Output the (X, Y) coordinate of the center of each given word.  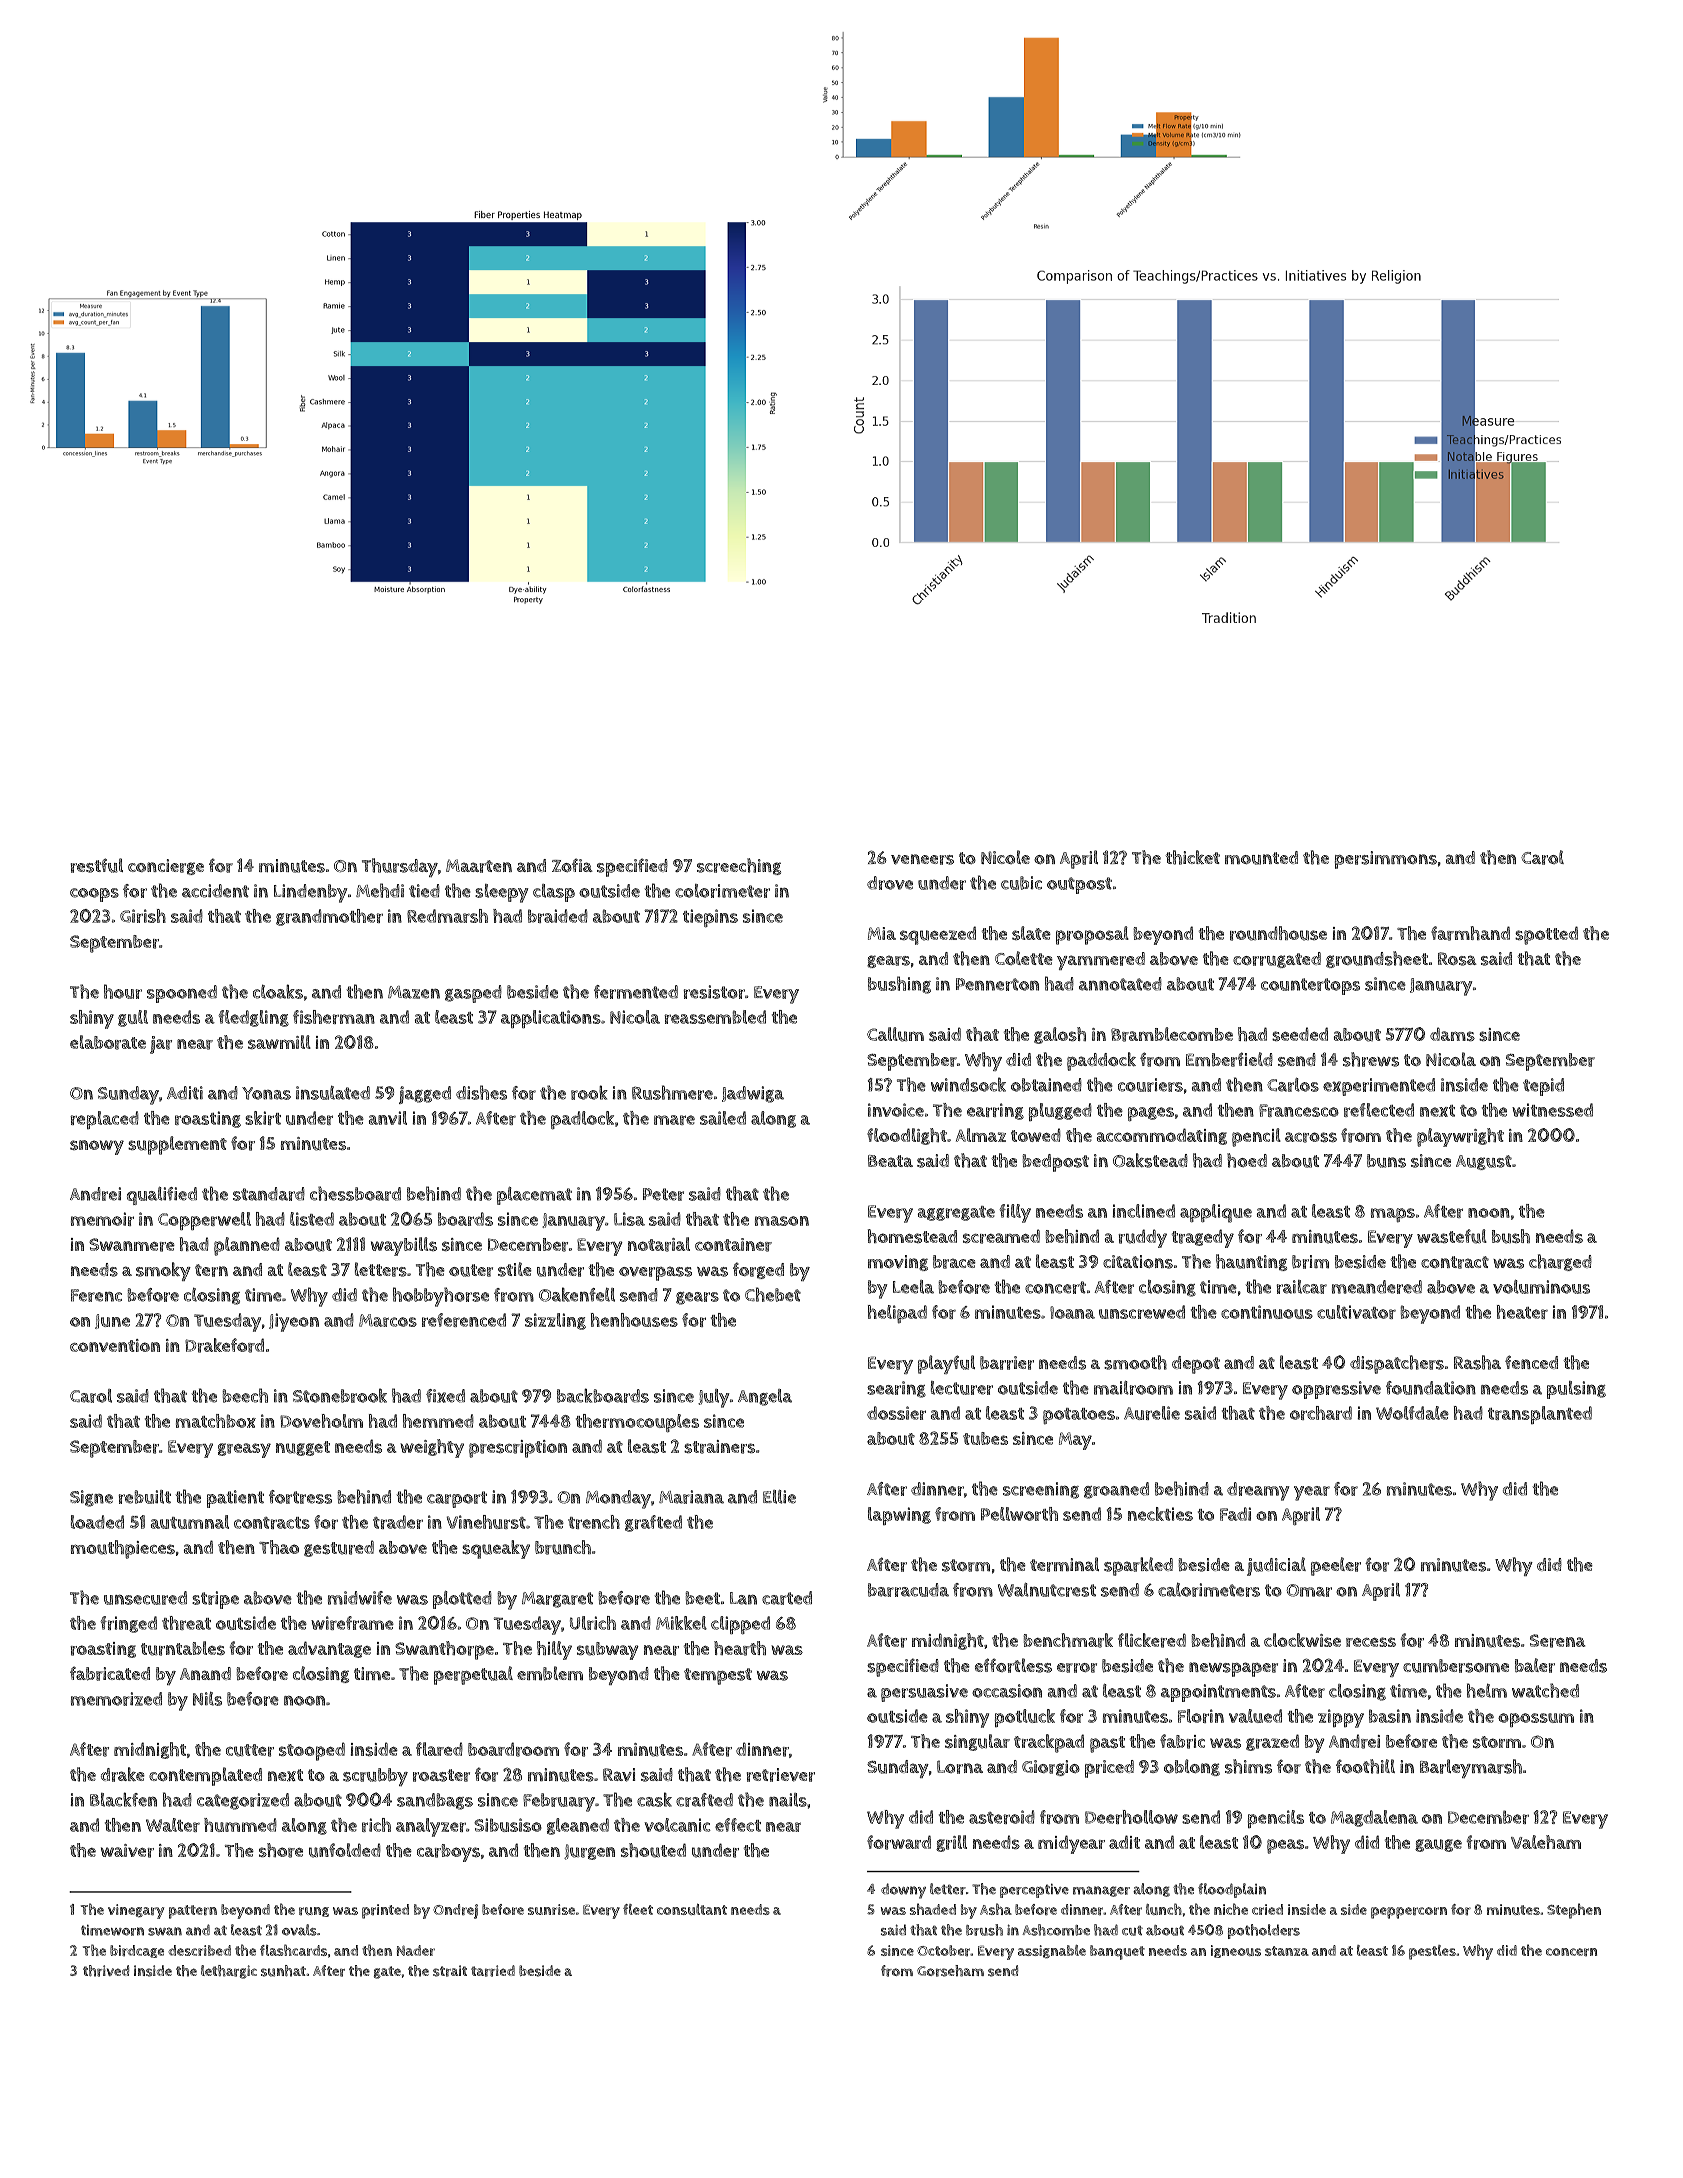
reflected (1379, 1110)
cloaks (278, 991)
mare (674, 1120)
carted (787, 1598)
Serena (1557, 1641)
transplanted (1540, 1415)
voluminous (1541, 1287)
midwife (360, 1598)
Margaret (557, 1600)
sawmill (279, 1042)
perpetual (473, 1675)
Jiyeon (294, 1322)
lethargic (229, 1972)
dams (1452, 1034)
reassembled (715, 1017)
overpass (655, 1273)
